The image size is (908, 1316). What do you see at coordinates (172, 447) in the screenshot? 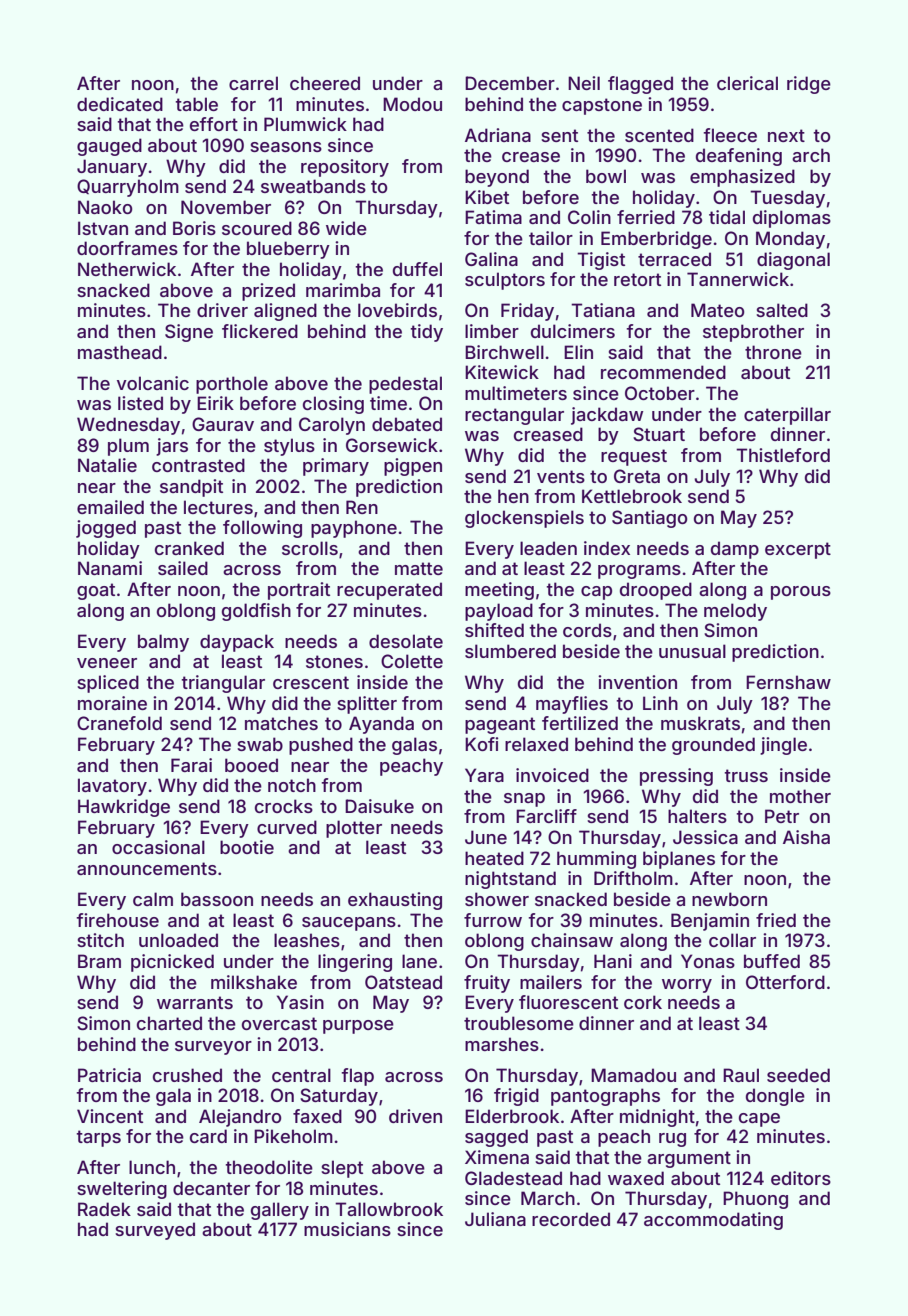
I see `jars` at bounding box center [172, 447].
